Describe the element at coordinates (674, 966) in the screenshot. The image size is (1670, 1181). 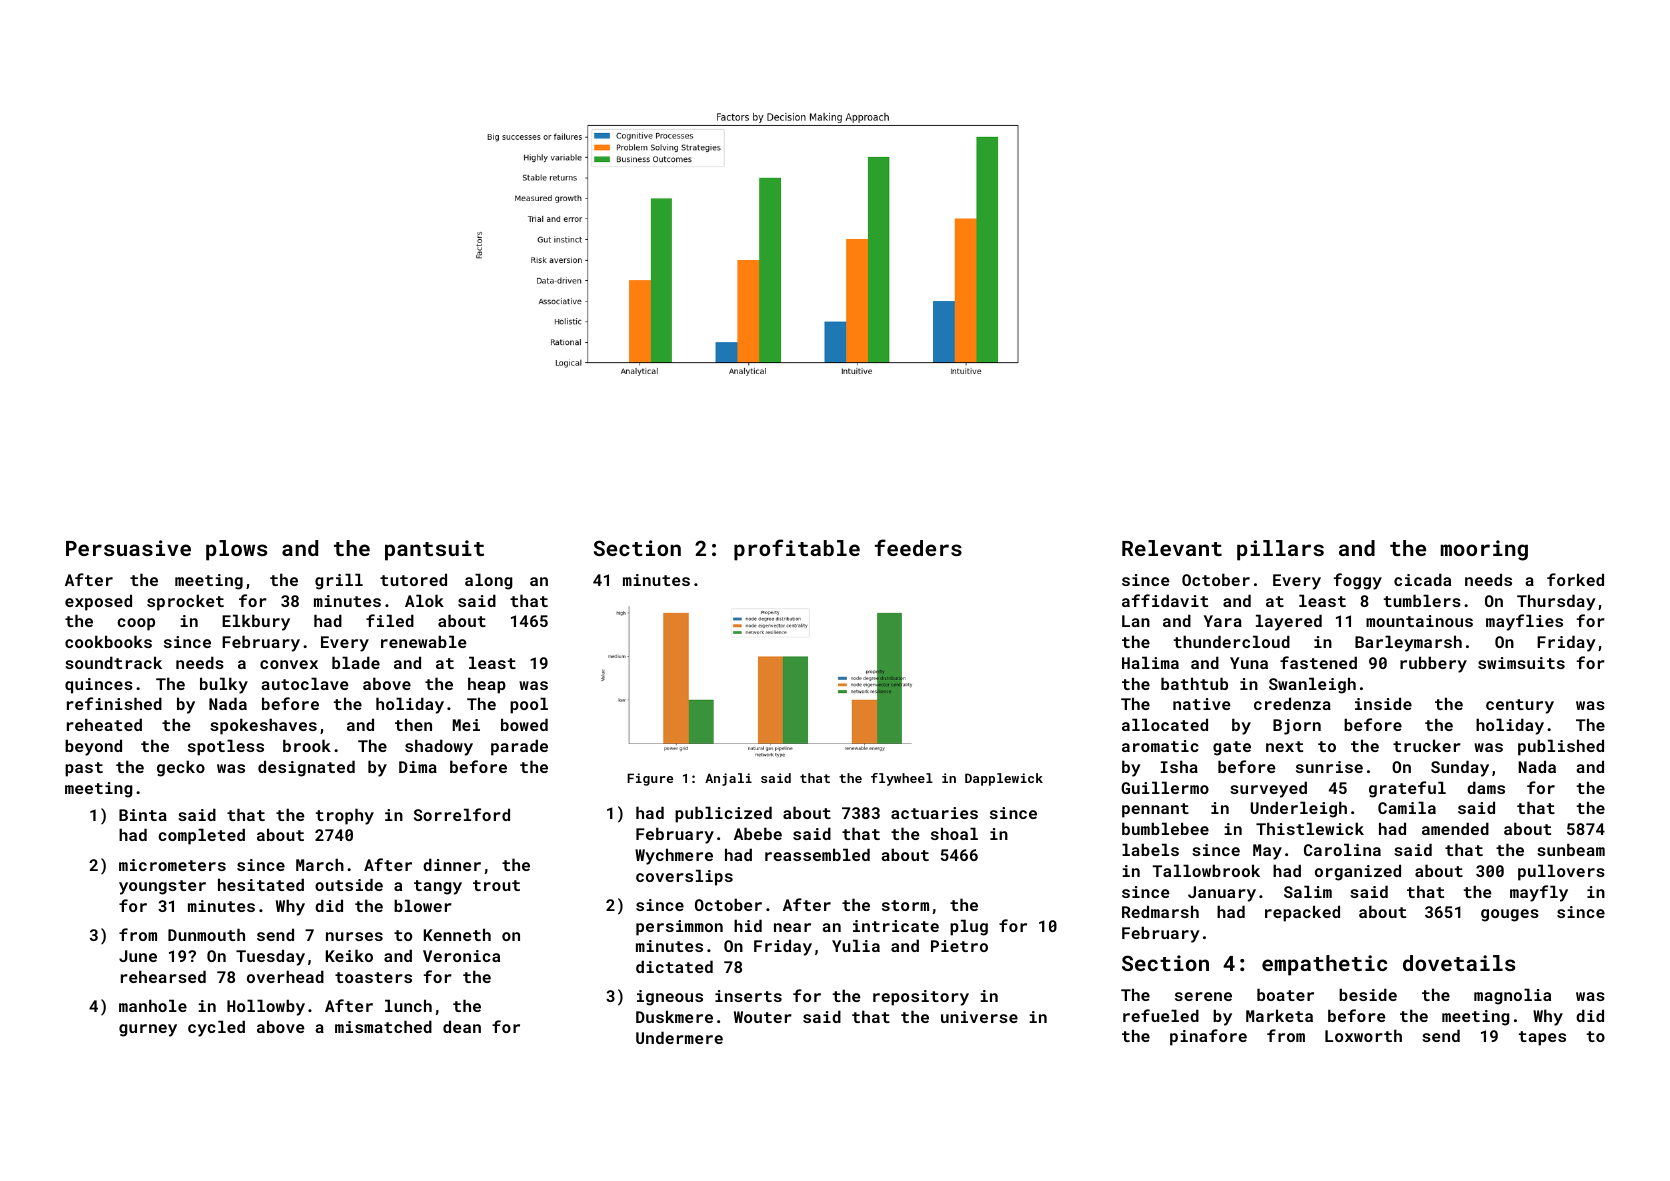
I see `dictated` at that location.
